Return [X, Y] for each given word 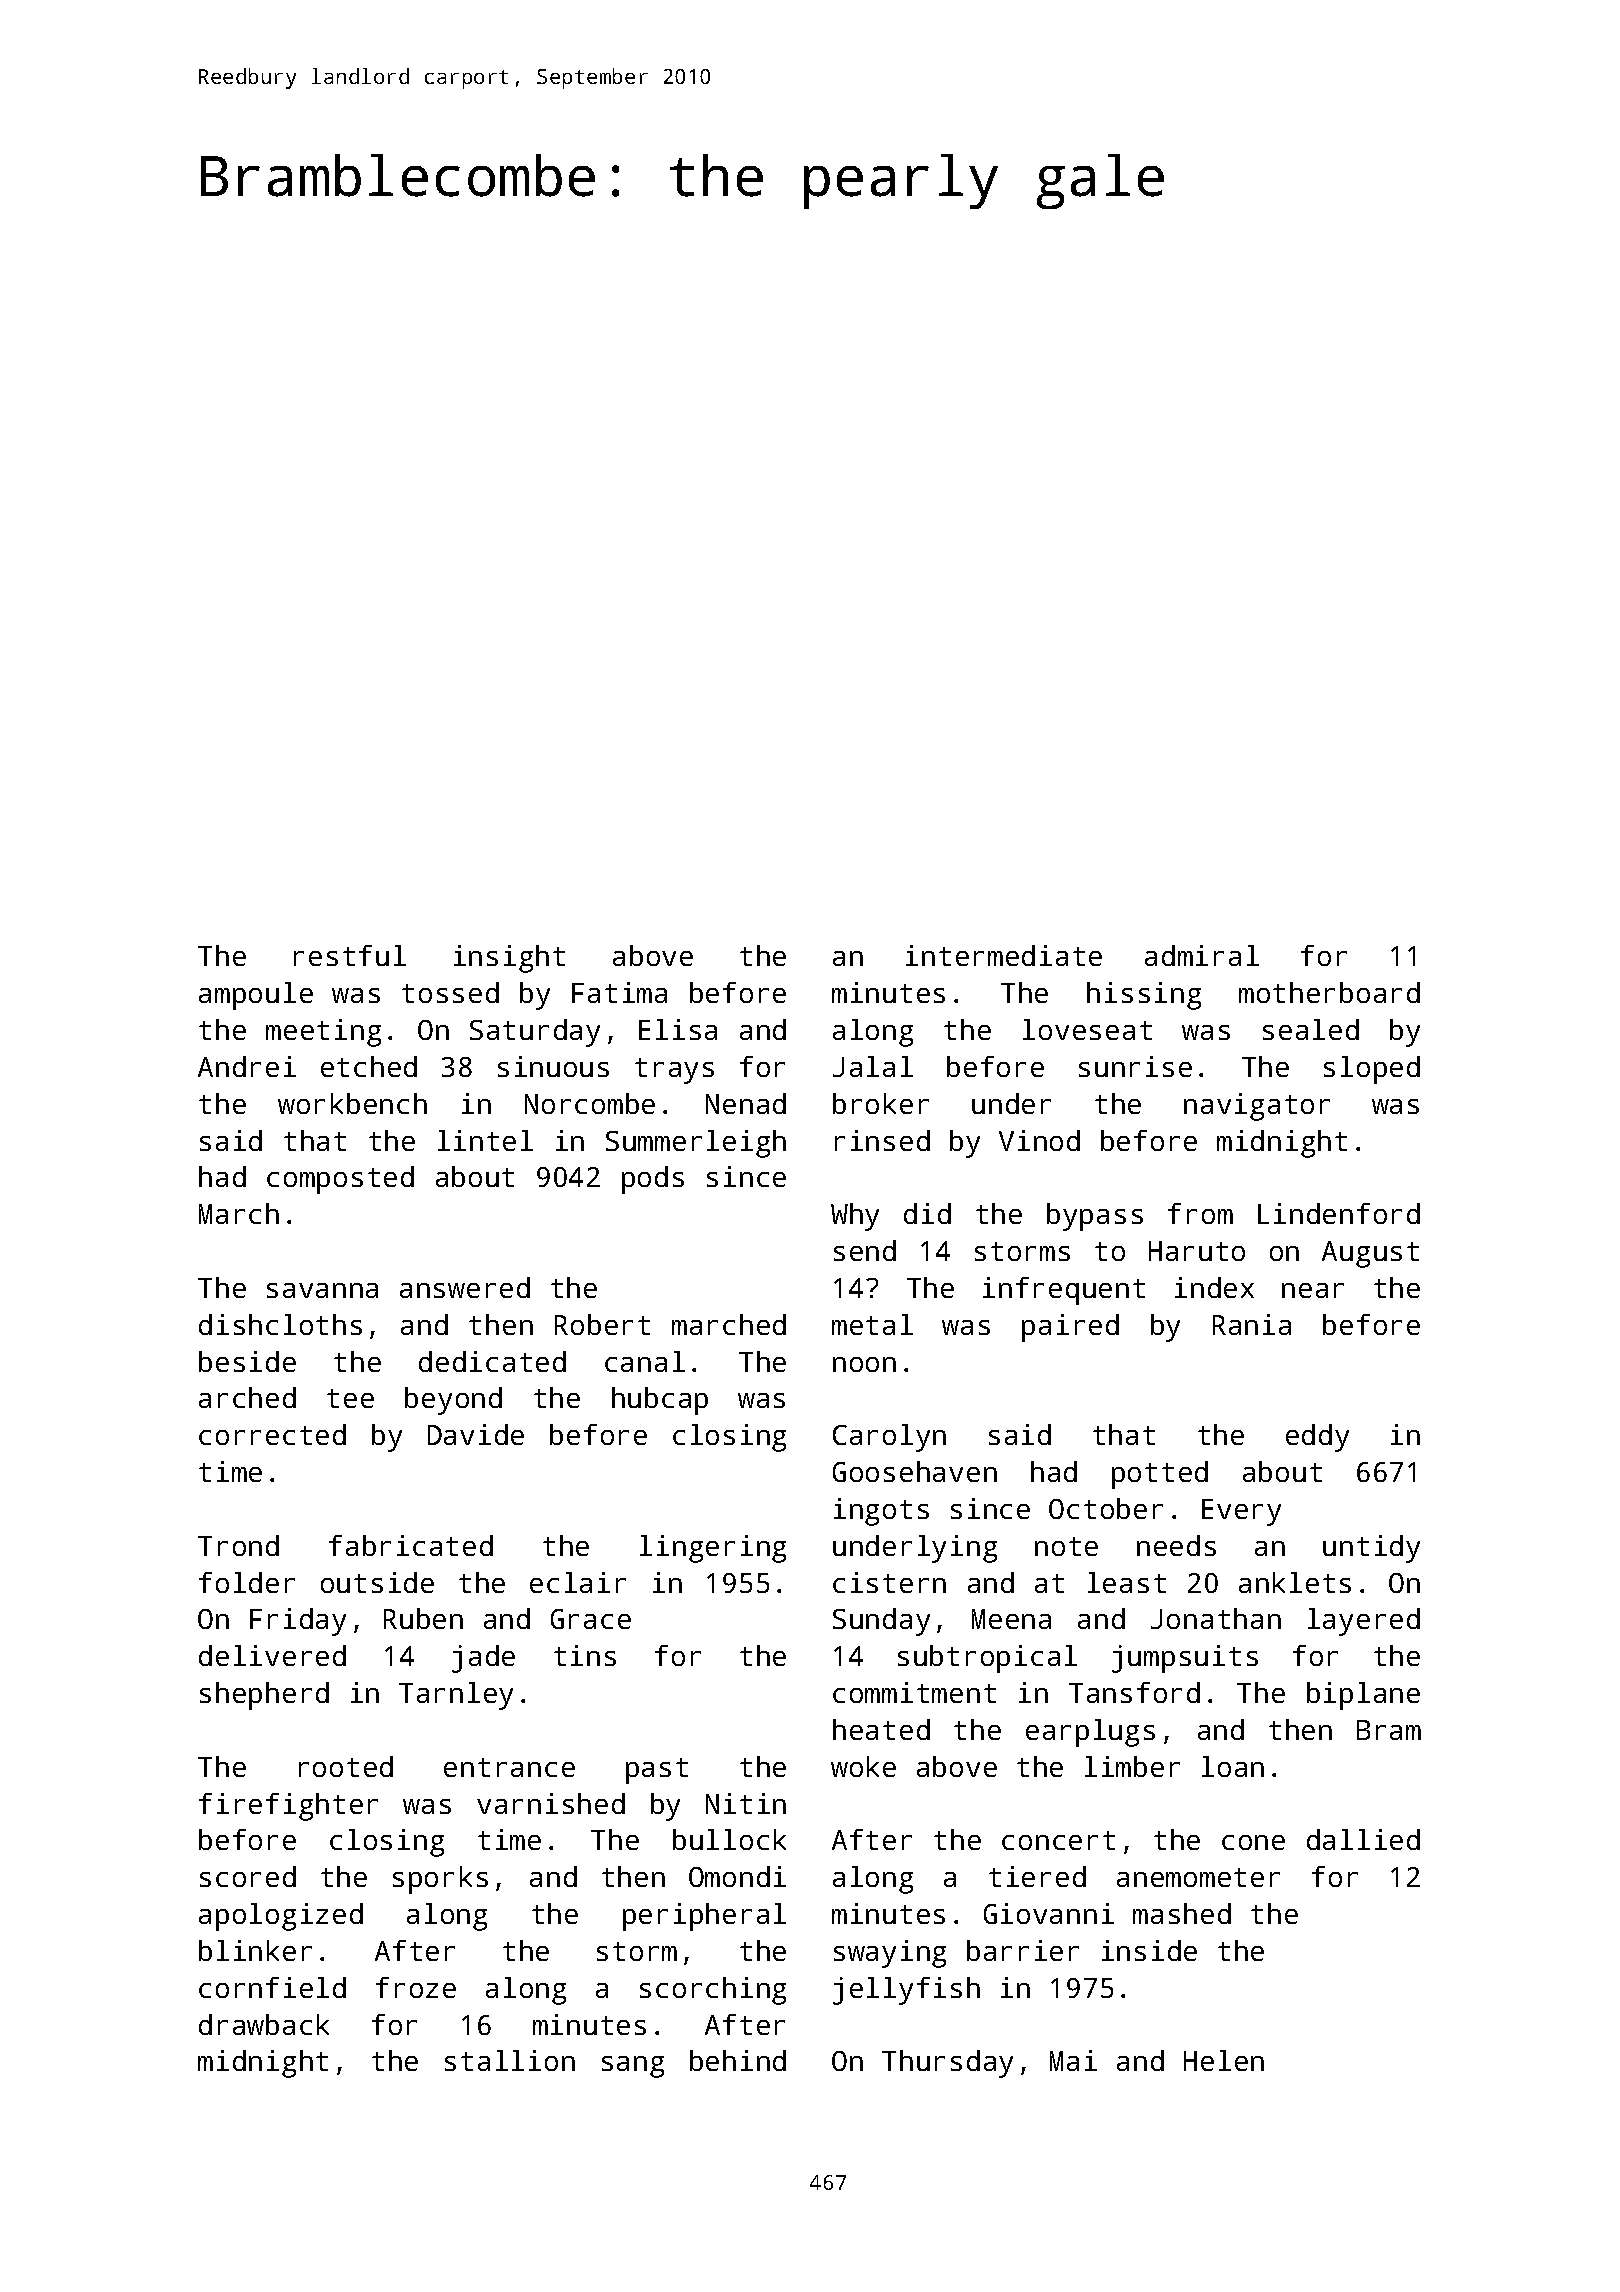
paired [1070, 1328]
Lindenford [1339, 1213]
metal [872, 1324]
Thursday [947, 2064]
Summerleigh [696, 1144]
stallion [510, 2060]
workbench [352, 1103]
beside [247, 1361]
